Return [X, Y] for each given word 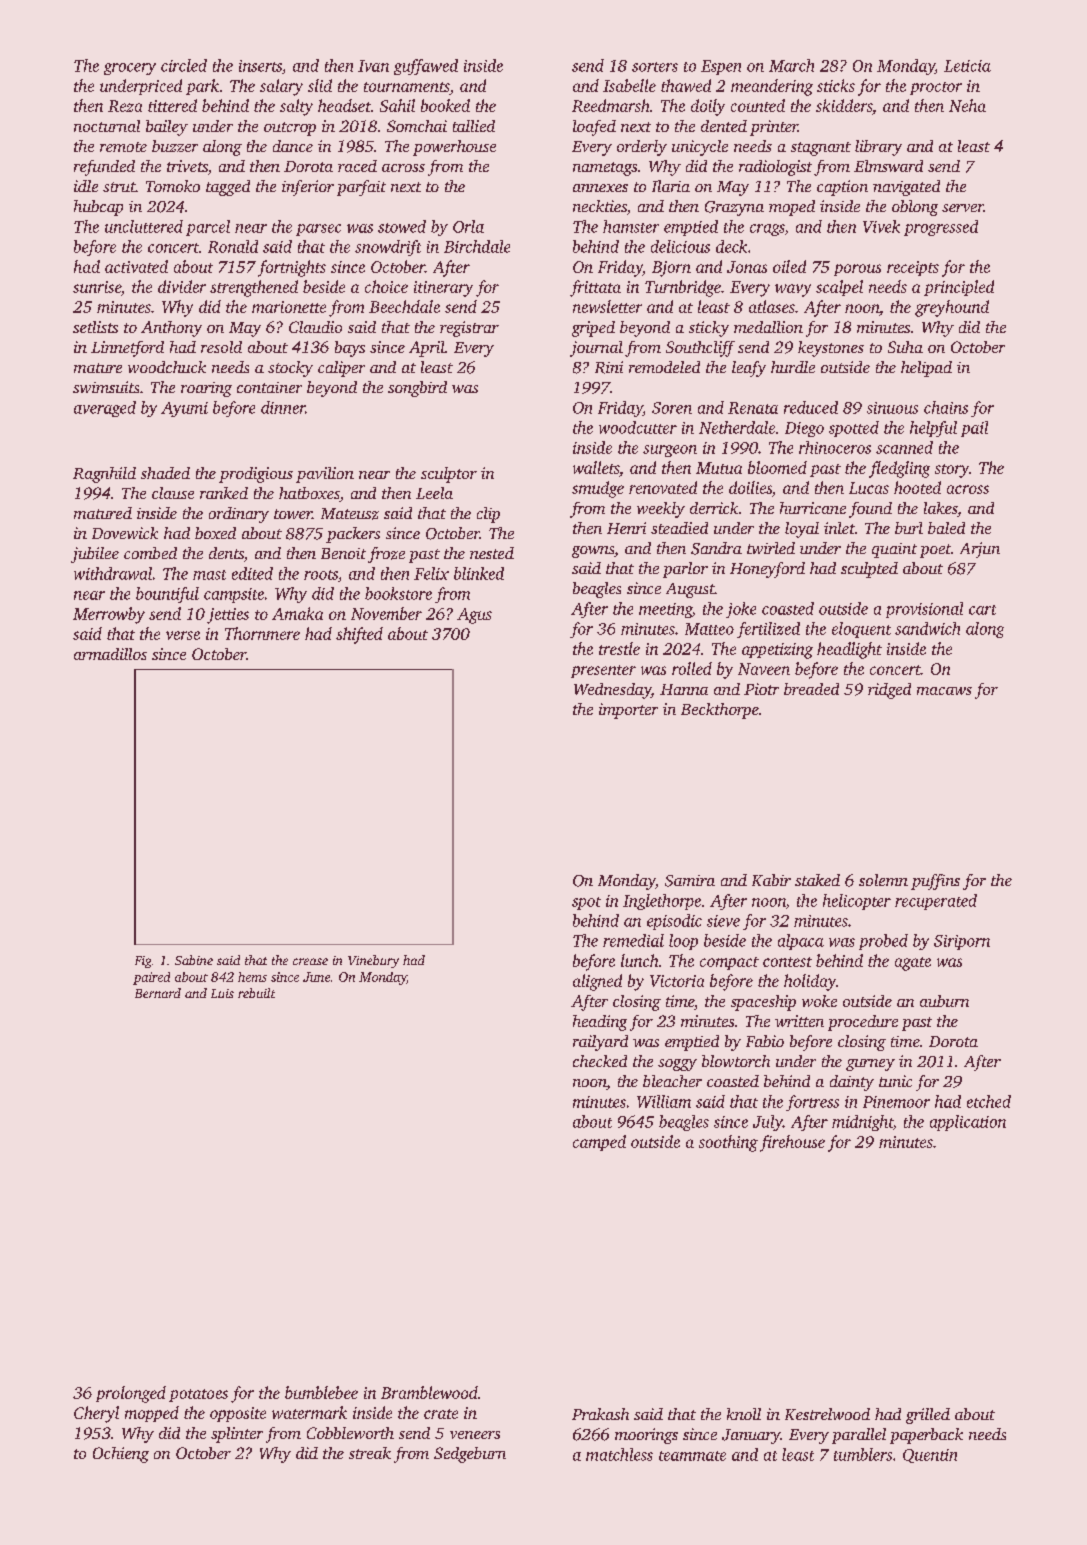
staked [817, 880]
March [791, 65]
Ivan [373, 66]
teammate [692, 1456]
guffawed [426, 67]
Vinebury [373, 961]
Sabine [194, 960]
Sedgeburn [470, 1455]
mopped [152, 1414]
